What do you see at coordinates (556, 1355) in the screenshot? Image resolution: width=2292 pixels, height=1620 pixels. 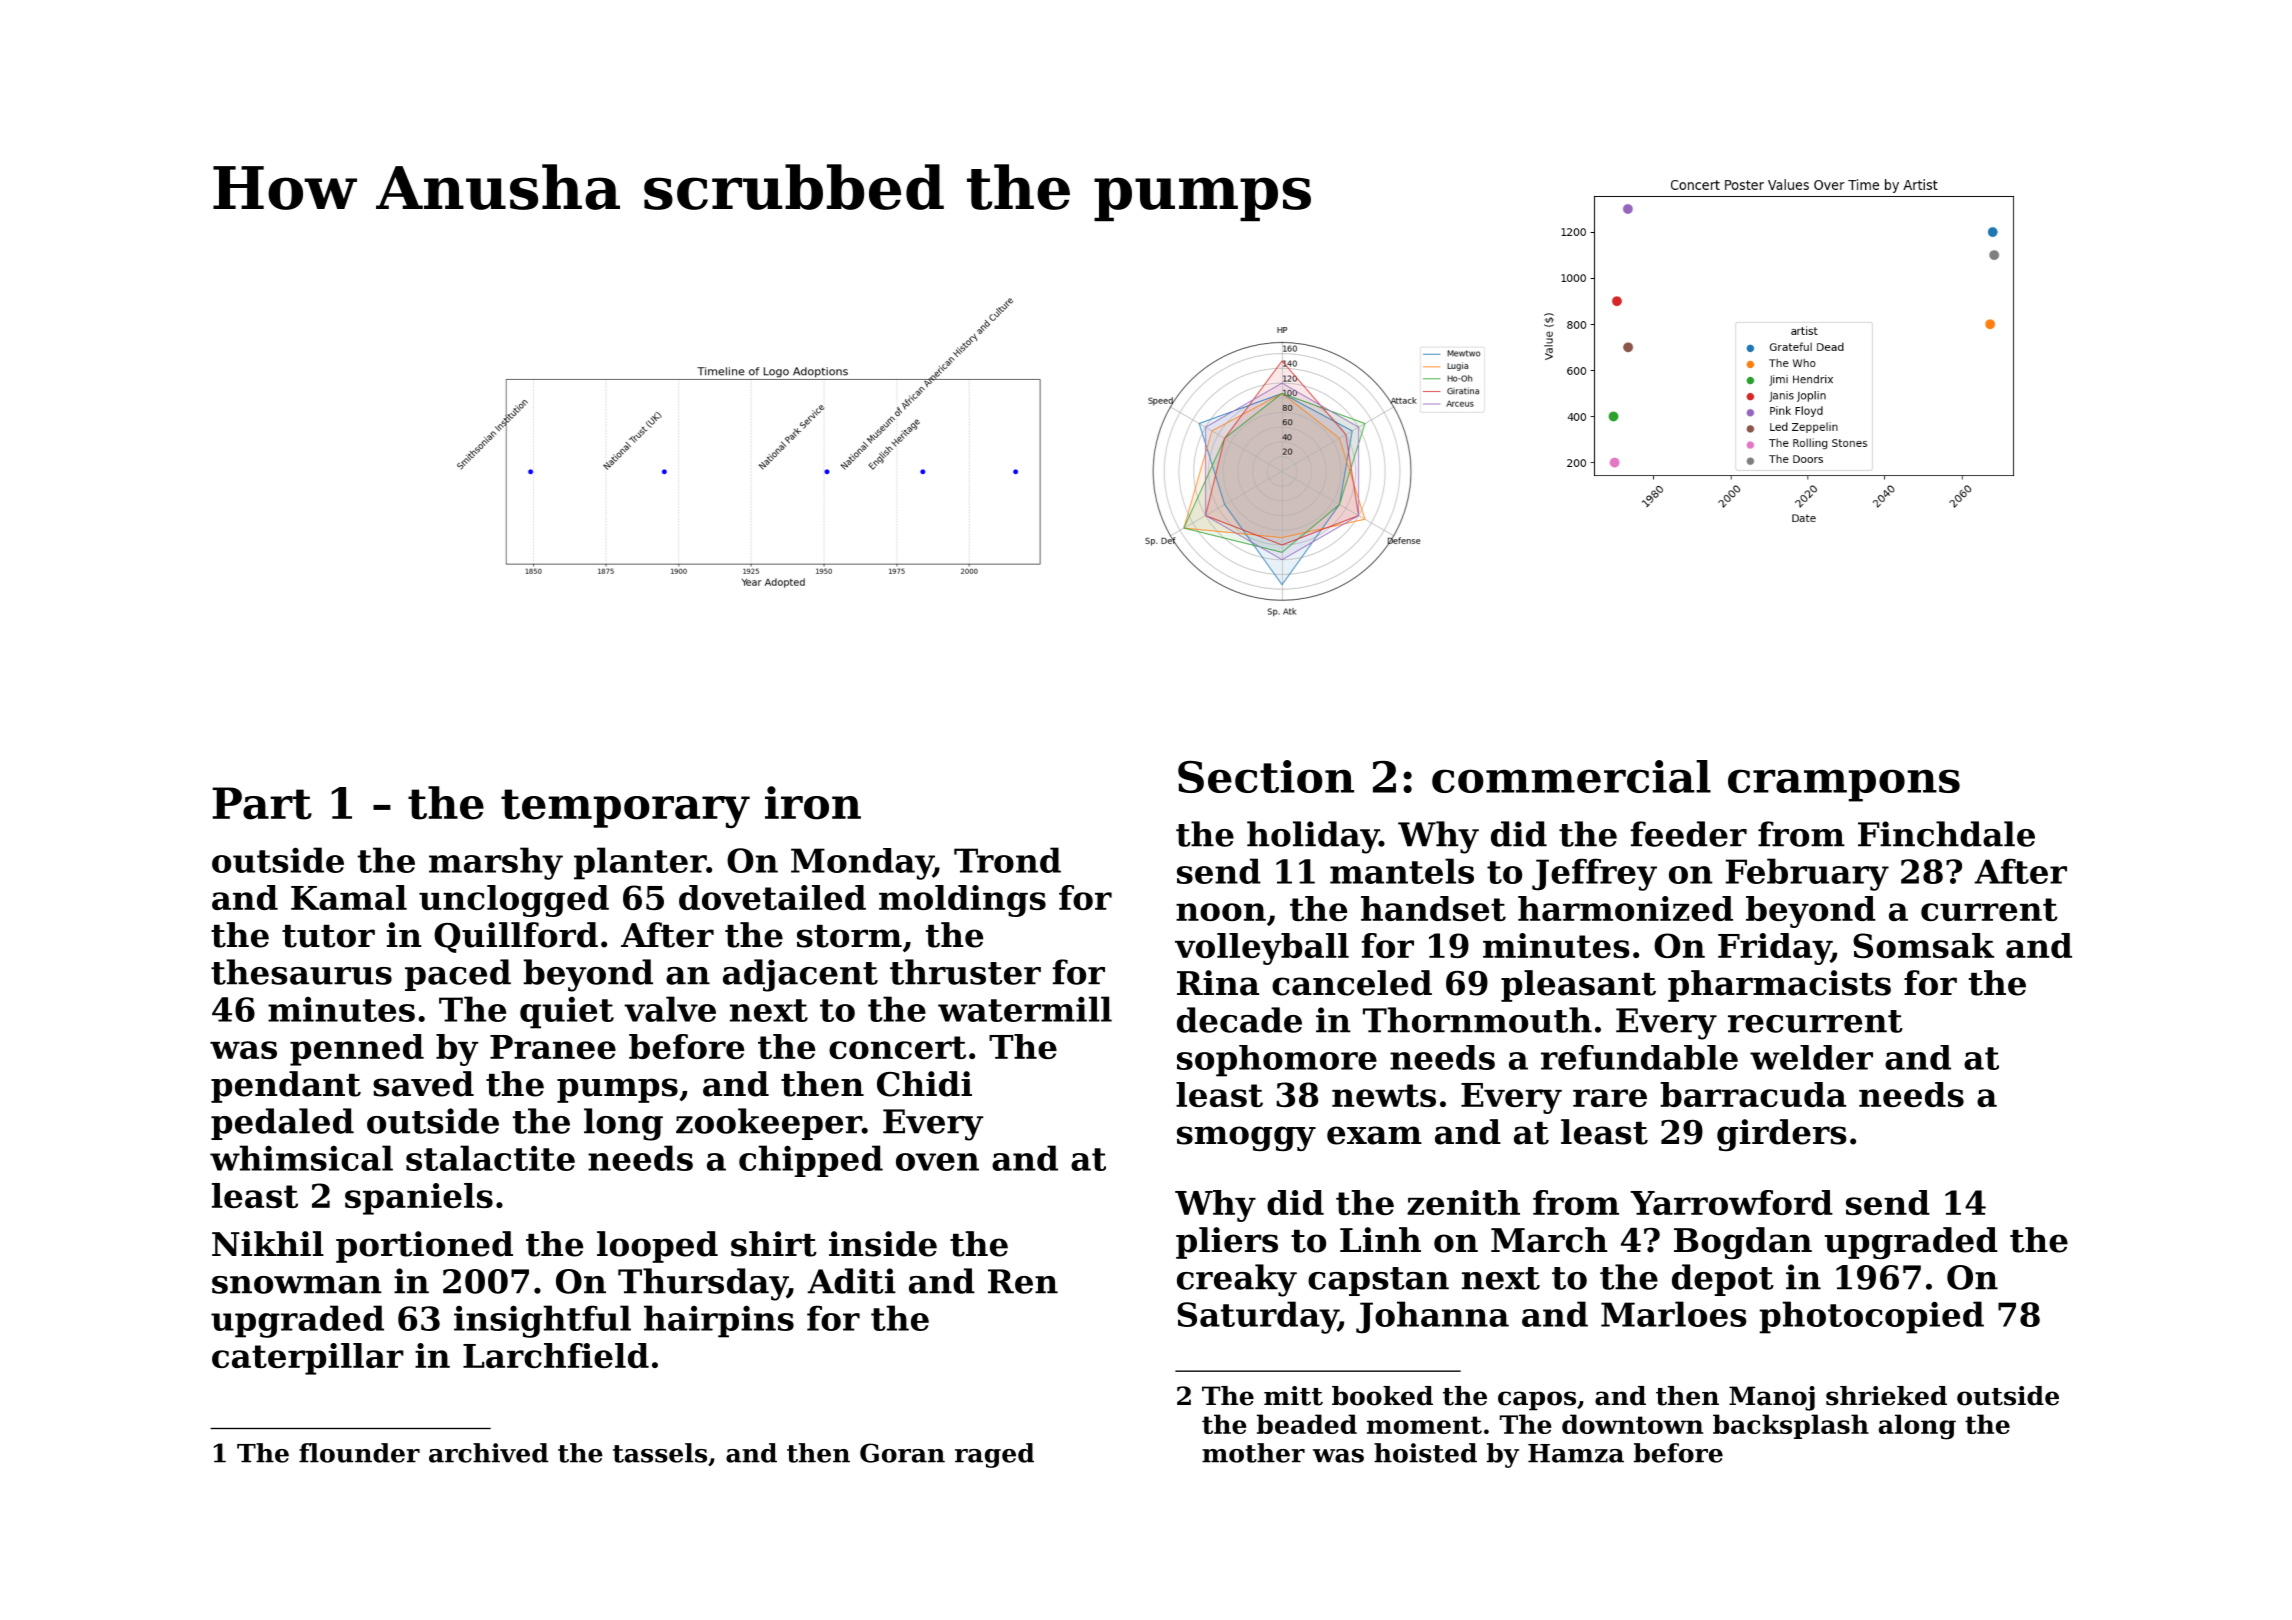 I see `Larchfield` at bounding box center [556, 1355].
